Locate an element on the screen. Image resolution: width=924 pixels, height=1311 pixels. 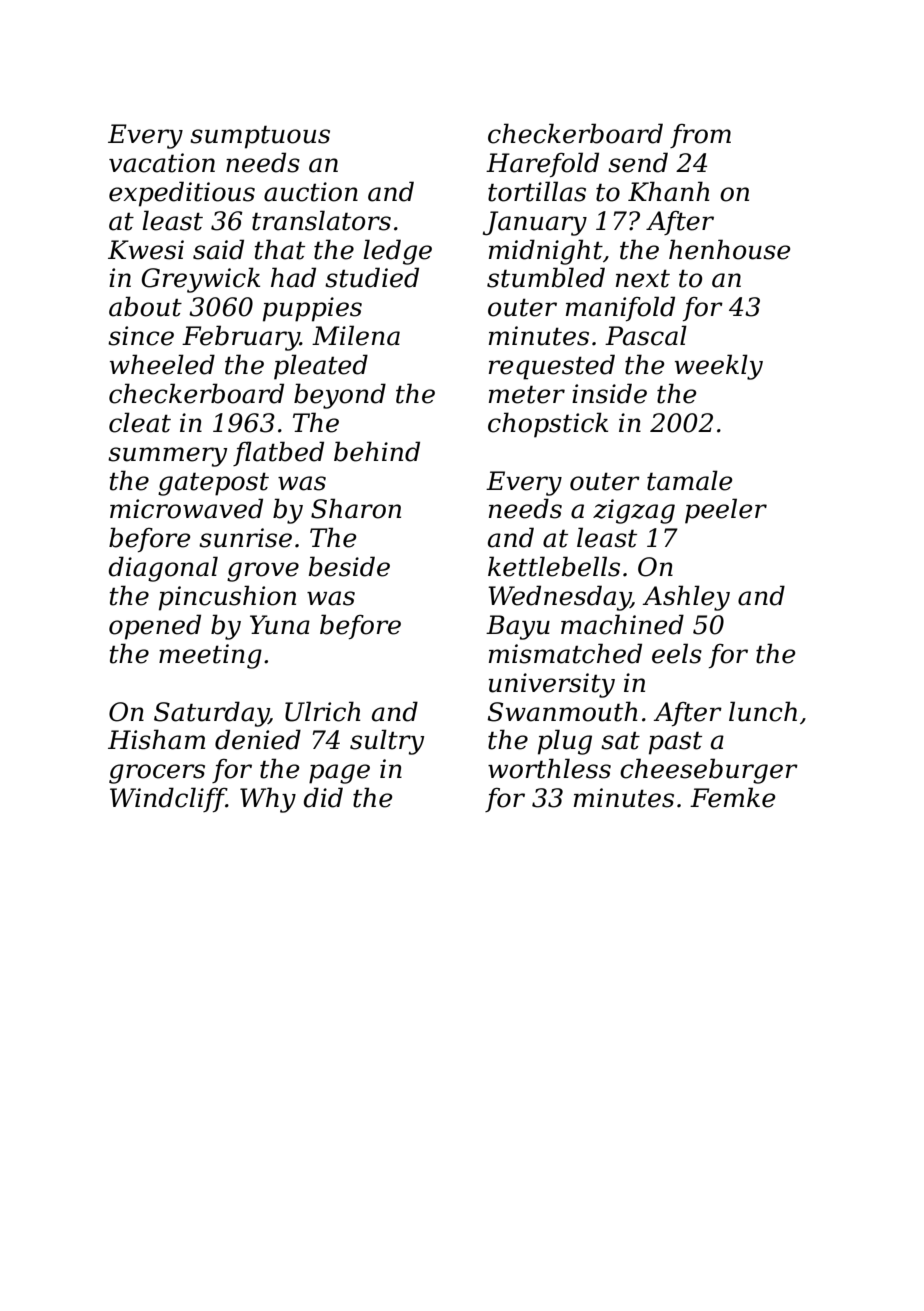
ledge is located at coordinates (397, 252).
